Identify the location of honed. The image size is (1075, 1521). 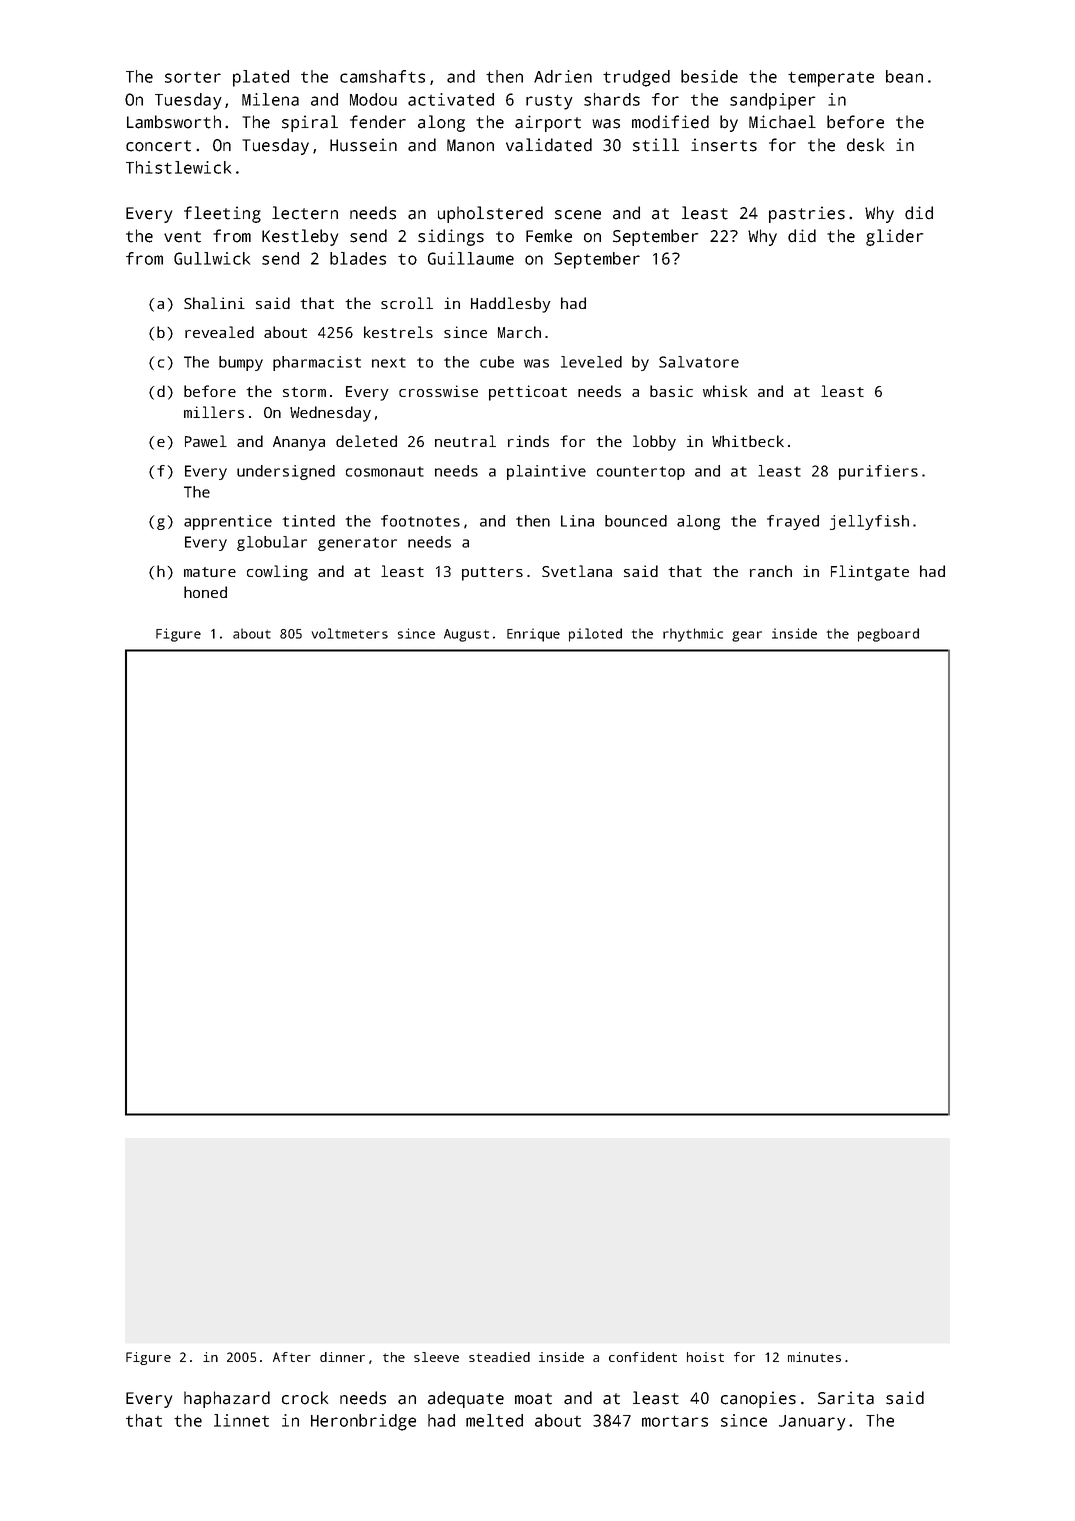
(205, 592).
